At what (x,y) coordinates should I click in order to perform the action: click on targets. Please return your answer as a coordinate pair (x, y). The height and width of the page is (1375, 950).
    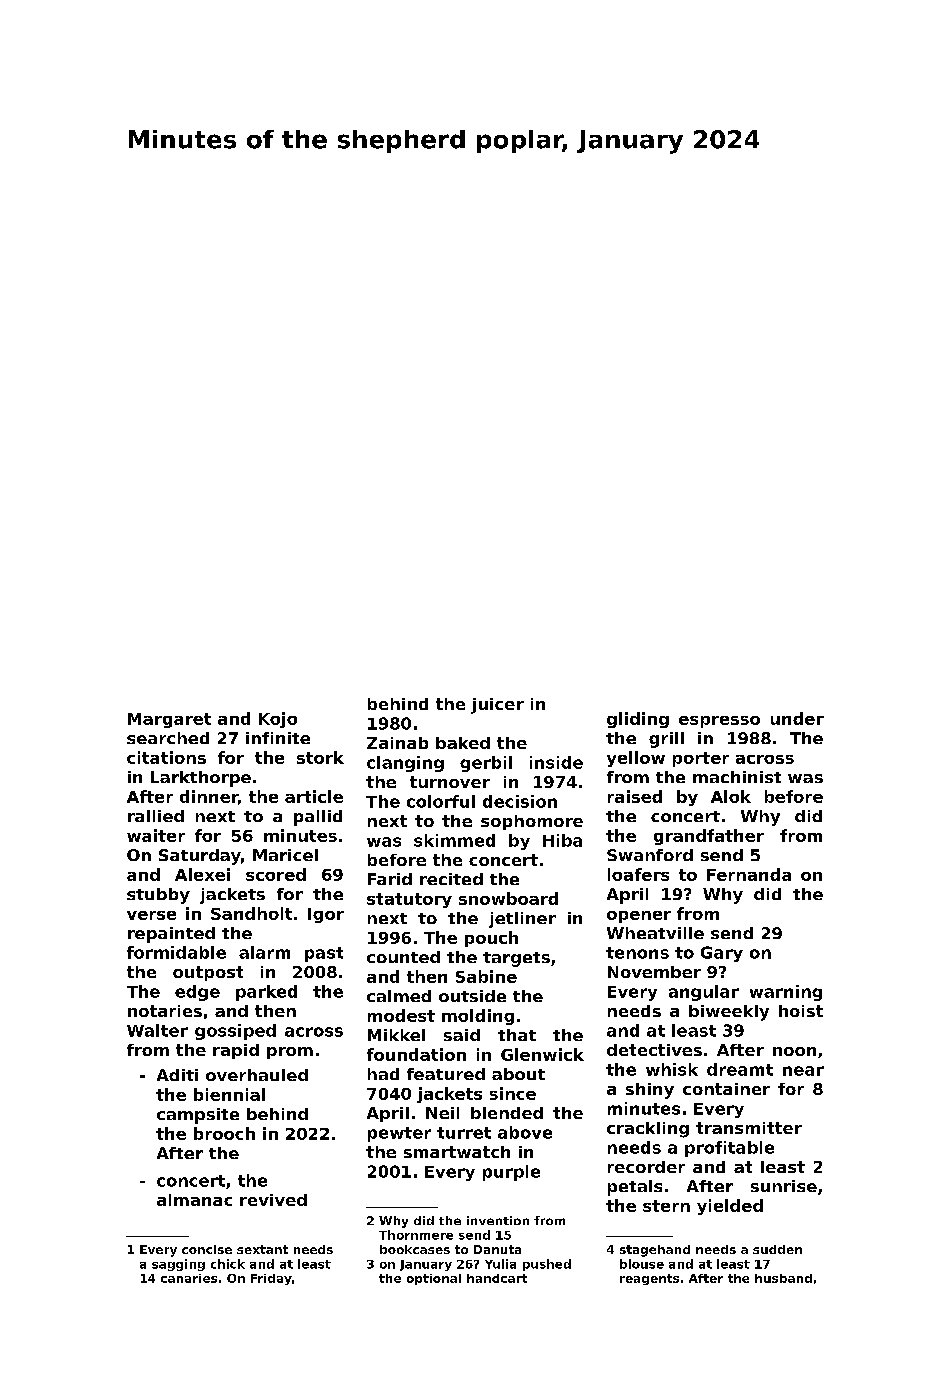
    Looking at the image, I should click on (516, 959).
